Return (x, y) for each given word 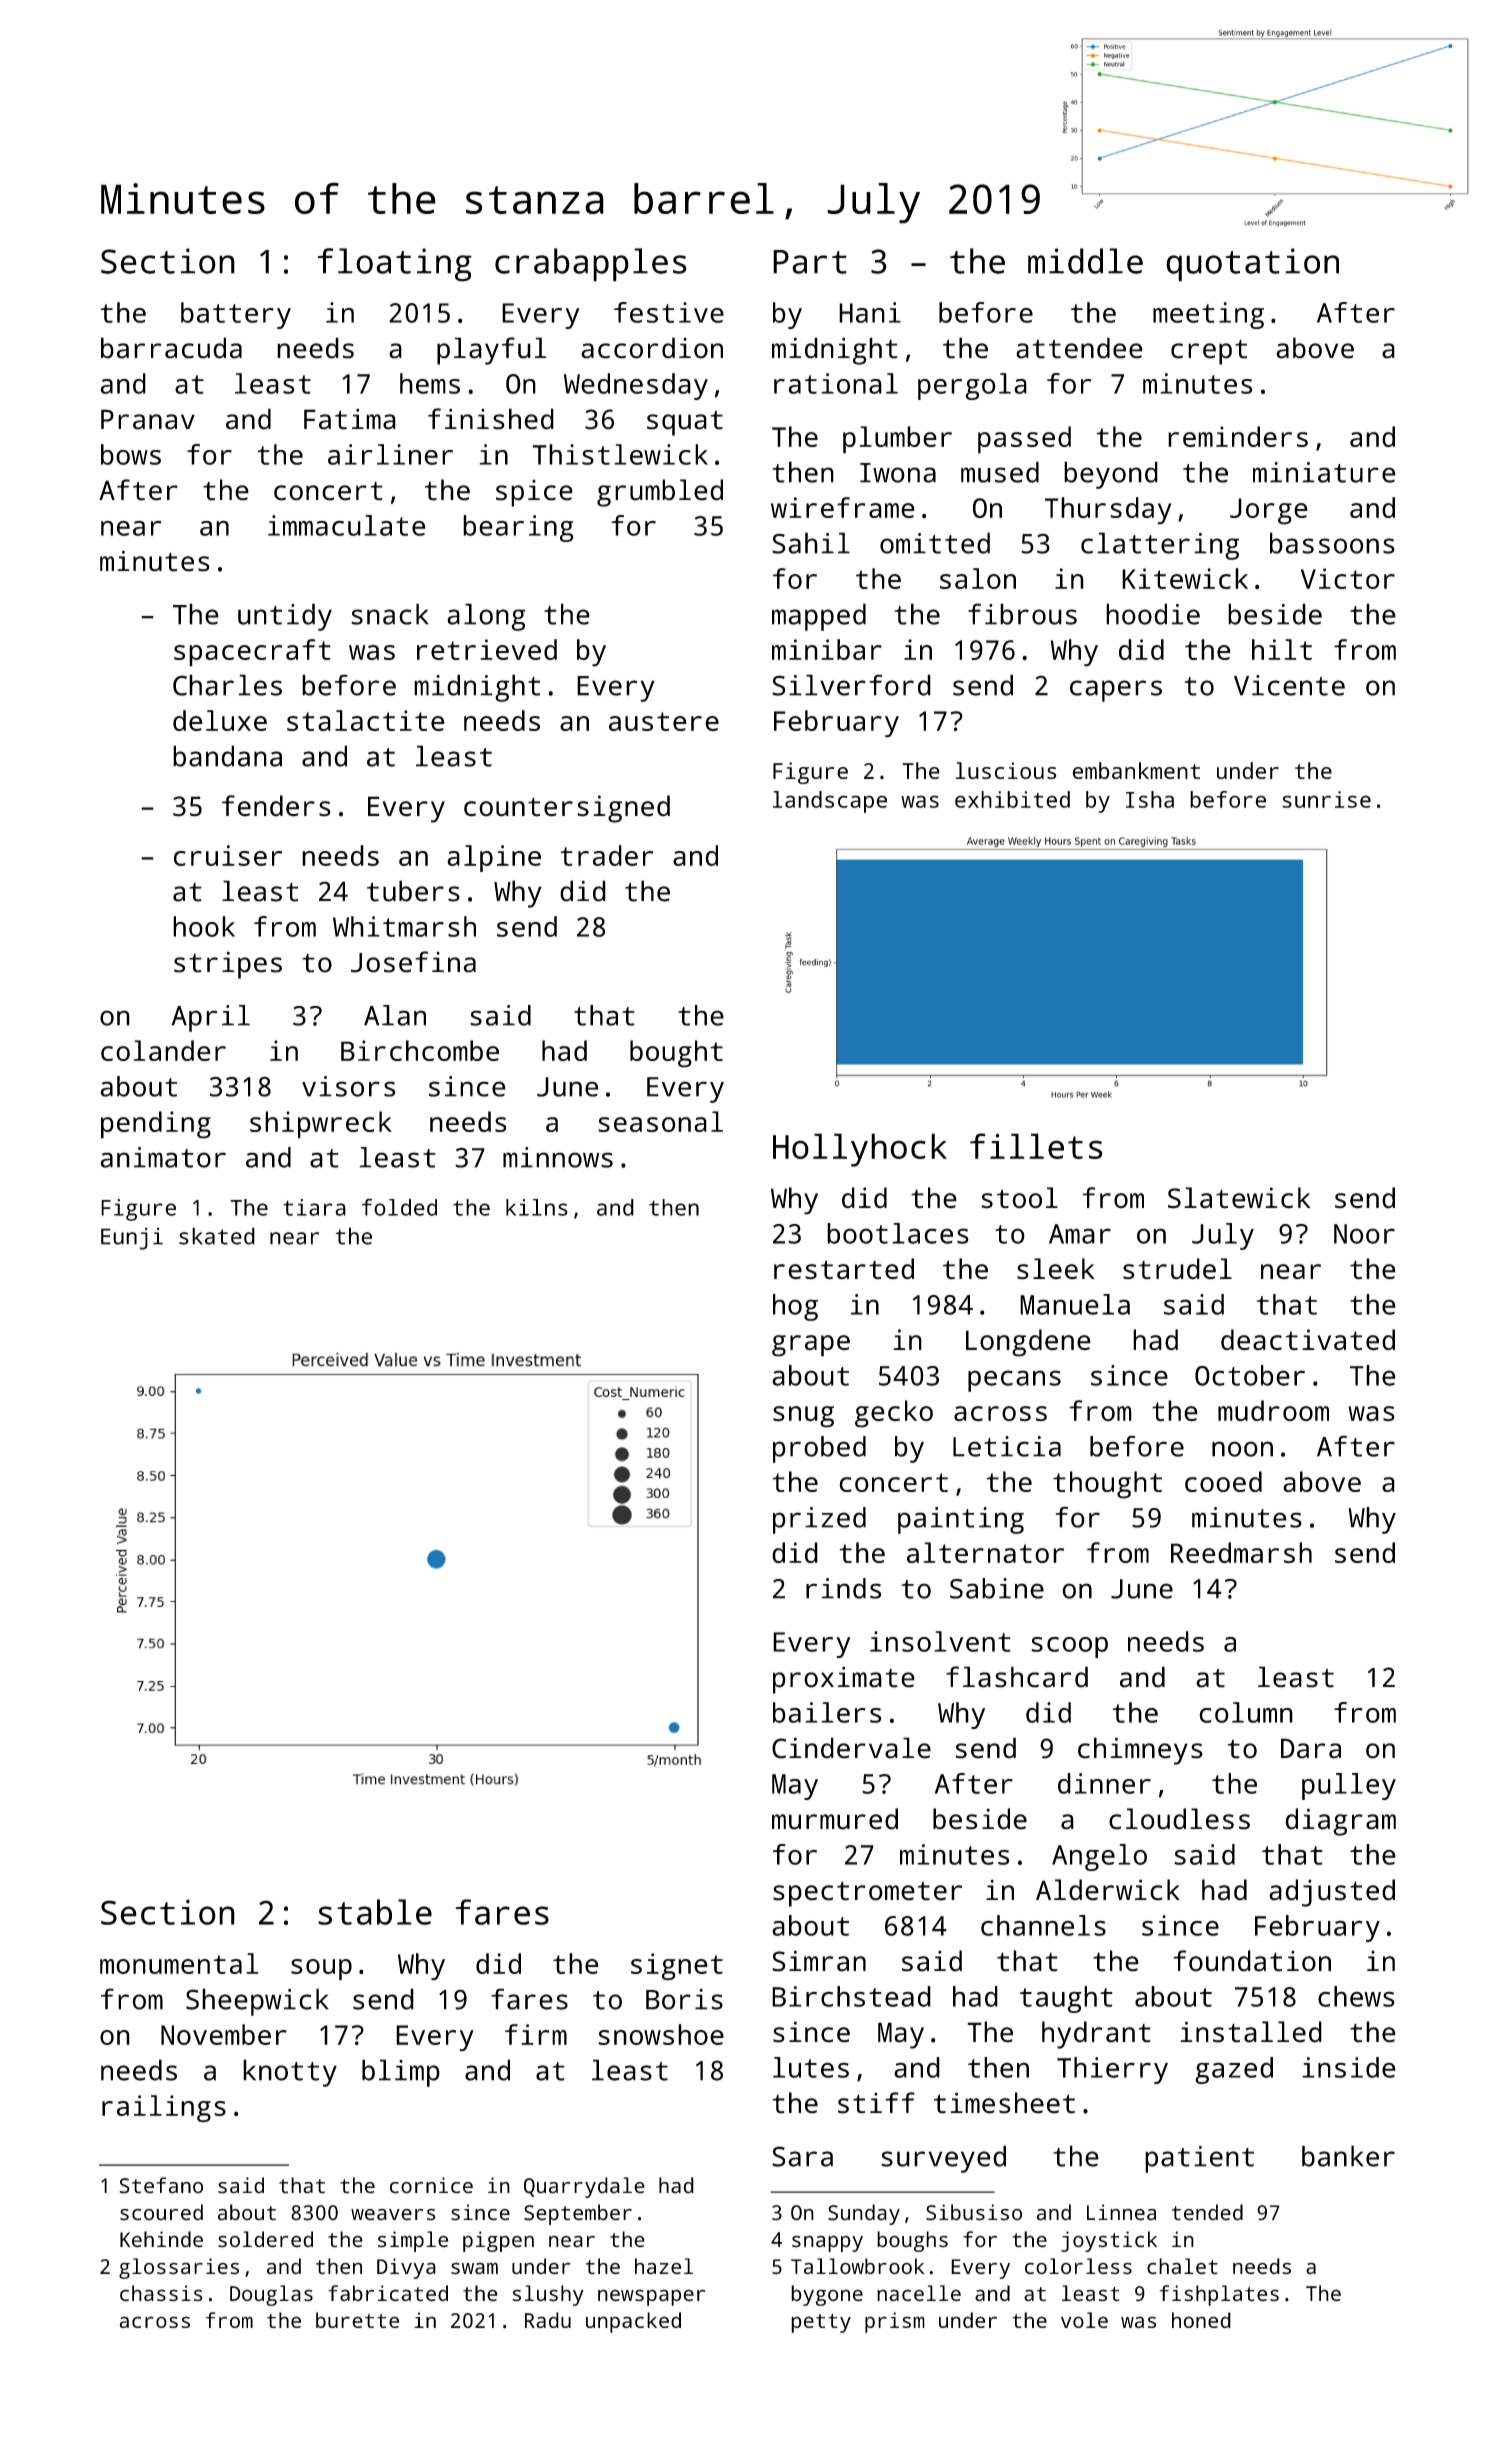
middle (1085, 261)
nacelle (919, 2293)
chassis (161, 2293)
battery (236, 315)
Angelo (1099, 1857)
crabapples (591, 265)
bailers (827, 1712)
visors (349, 1086)
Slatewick (1239, 1198)
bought (676, 1054)
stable (375, 1912)
